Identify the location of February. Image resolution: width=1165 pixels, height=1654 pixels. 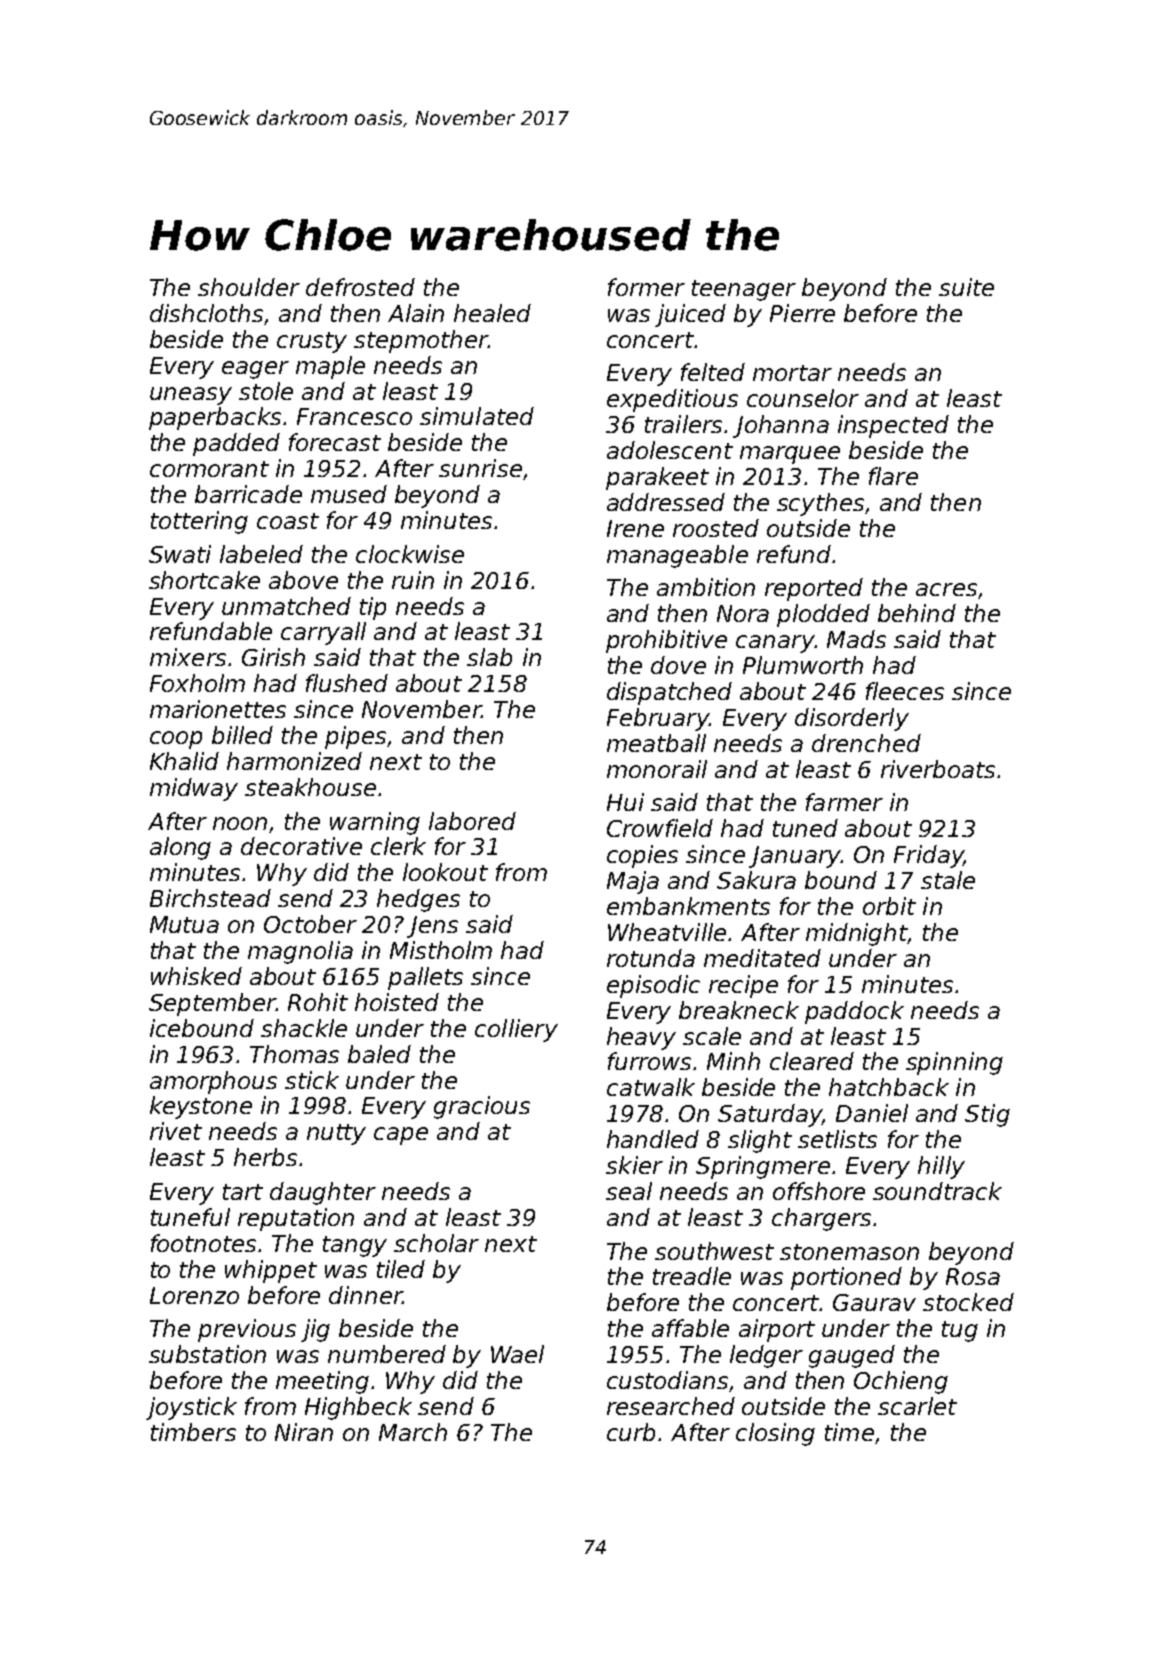
(658, 719).
